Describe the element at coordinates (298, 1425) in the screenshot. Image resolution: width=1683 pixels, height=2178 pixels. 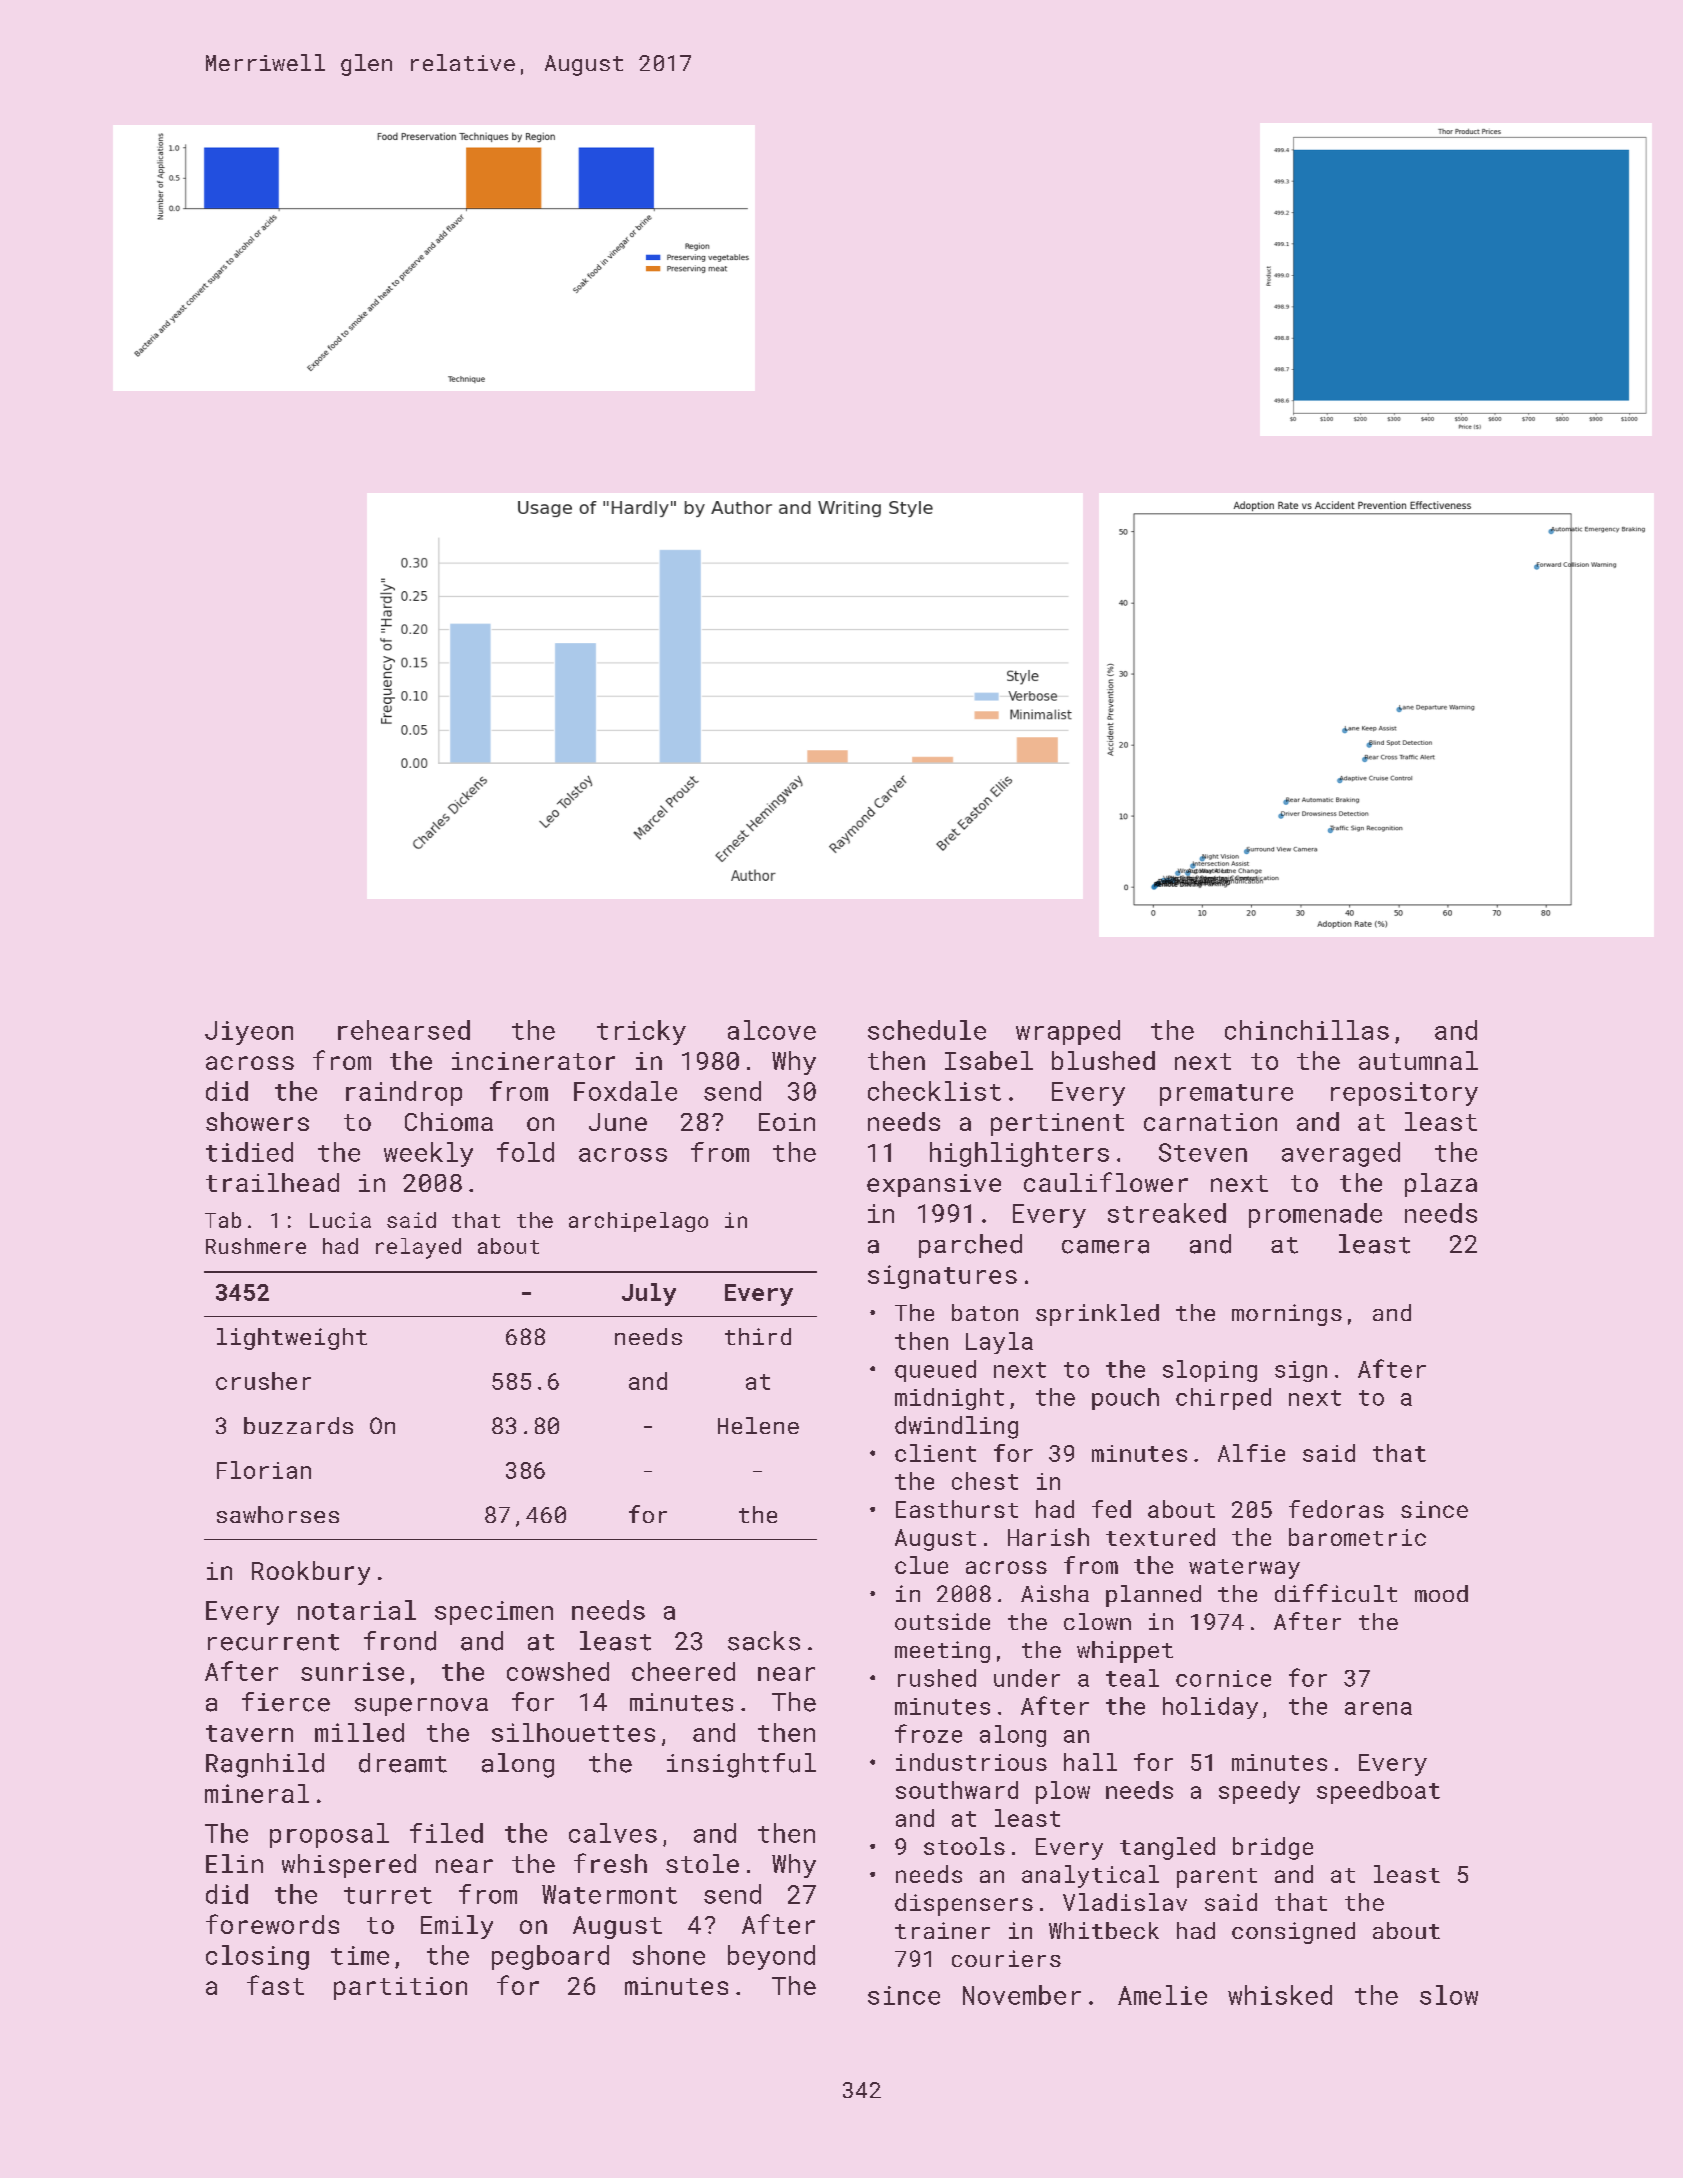
I see `buzzards` at that location.
